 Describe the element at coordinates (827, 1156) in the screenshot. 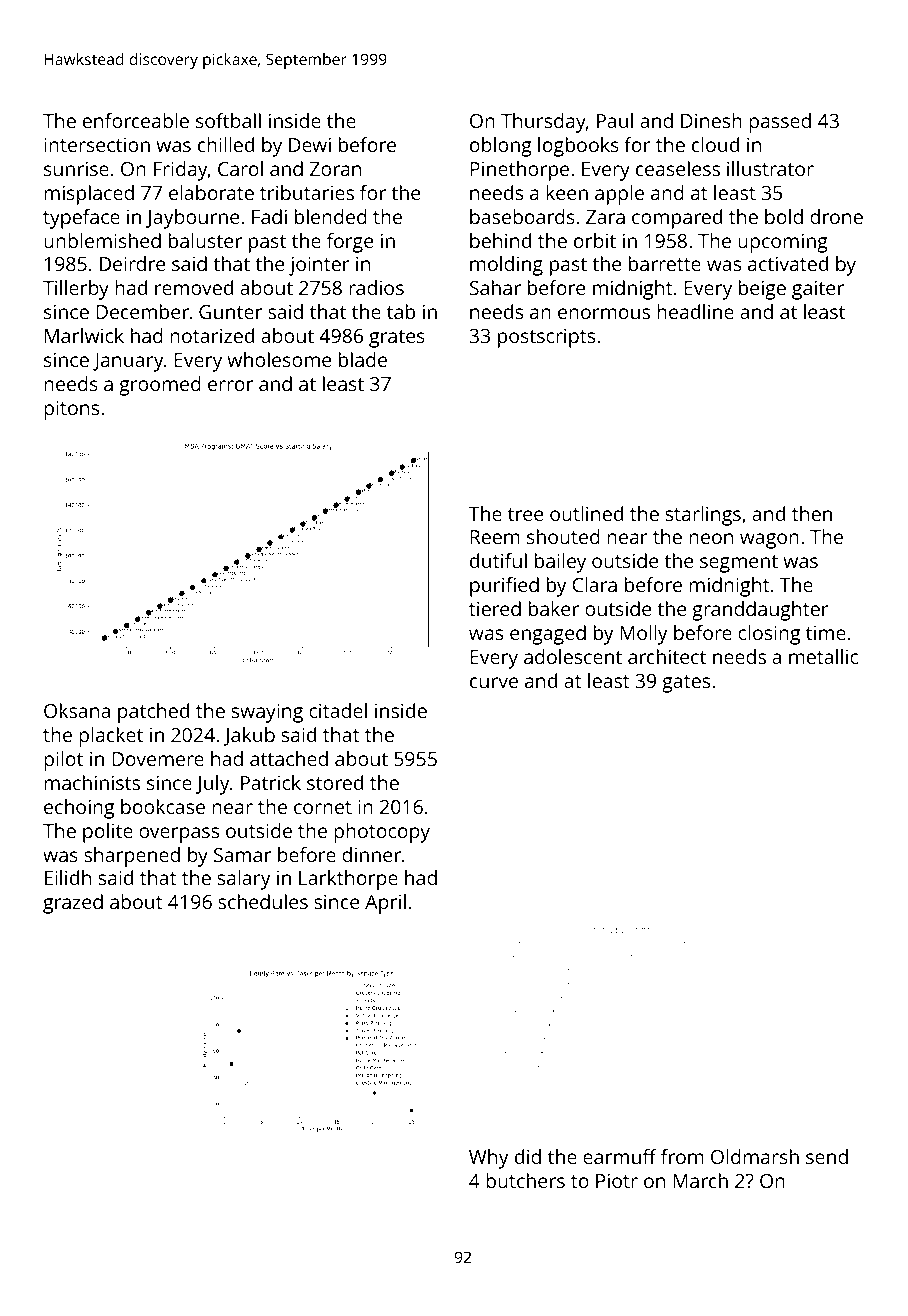

I see `send` at that location.
